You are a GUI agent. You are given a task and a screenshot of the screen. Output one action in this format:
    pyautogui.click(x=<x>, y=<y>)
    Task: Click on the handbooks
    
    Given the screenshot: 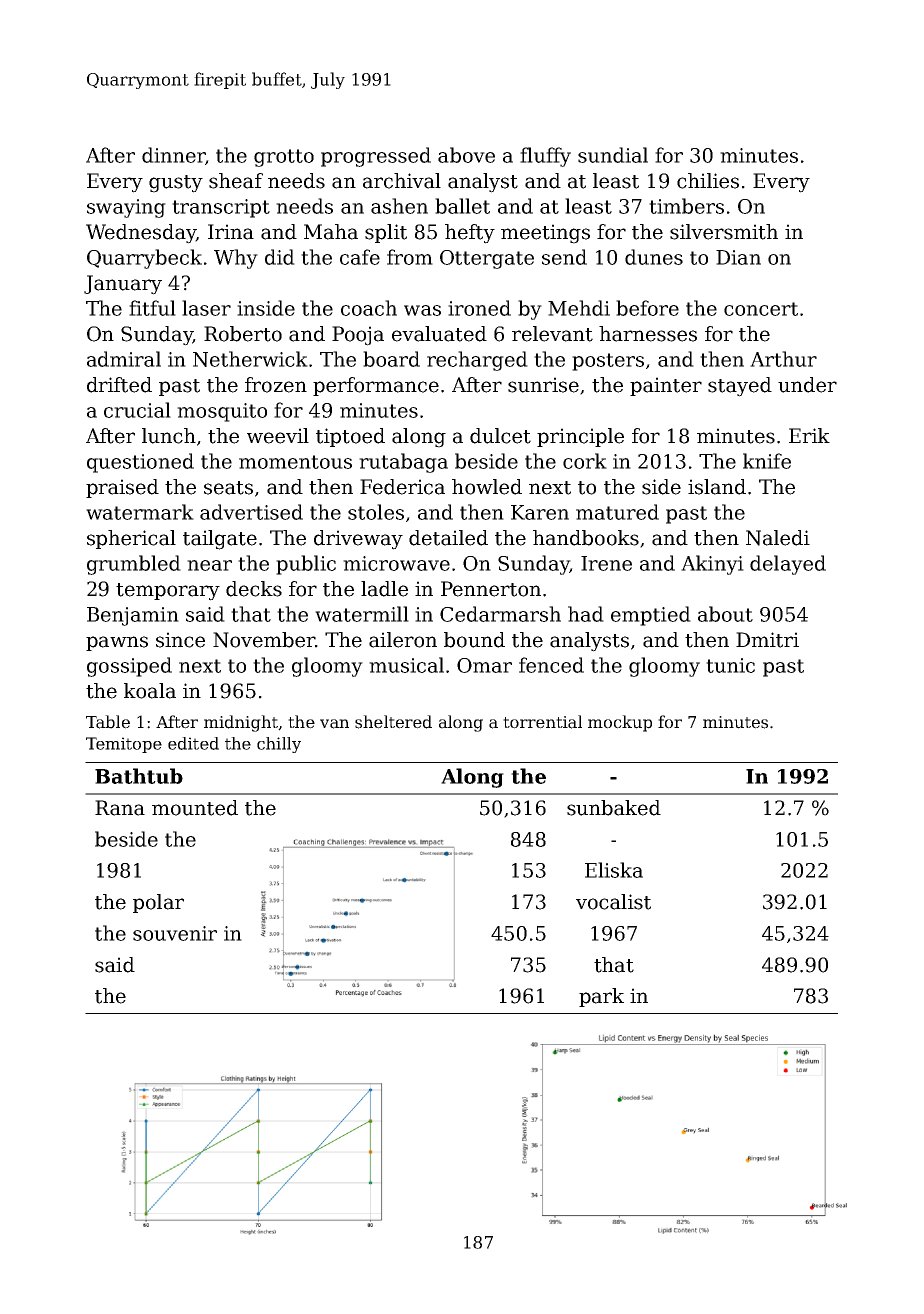 What is the action you would take?
    pyautogui.click(x=586, y=538)
